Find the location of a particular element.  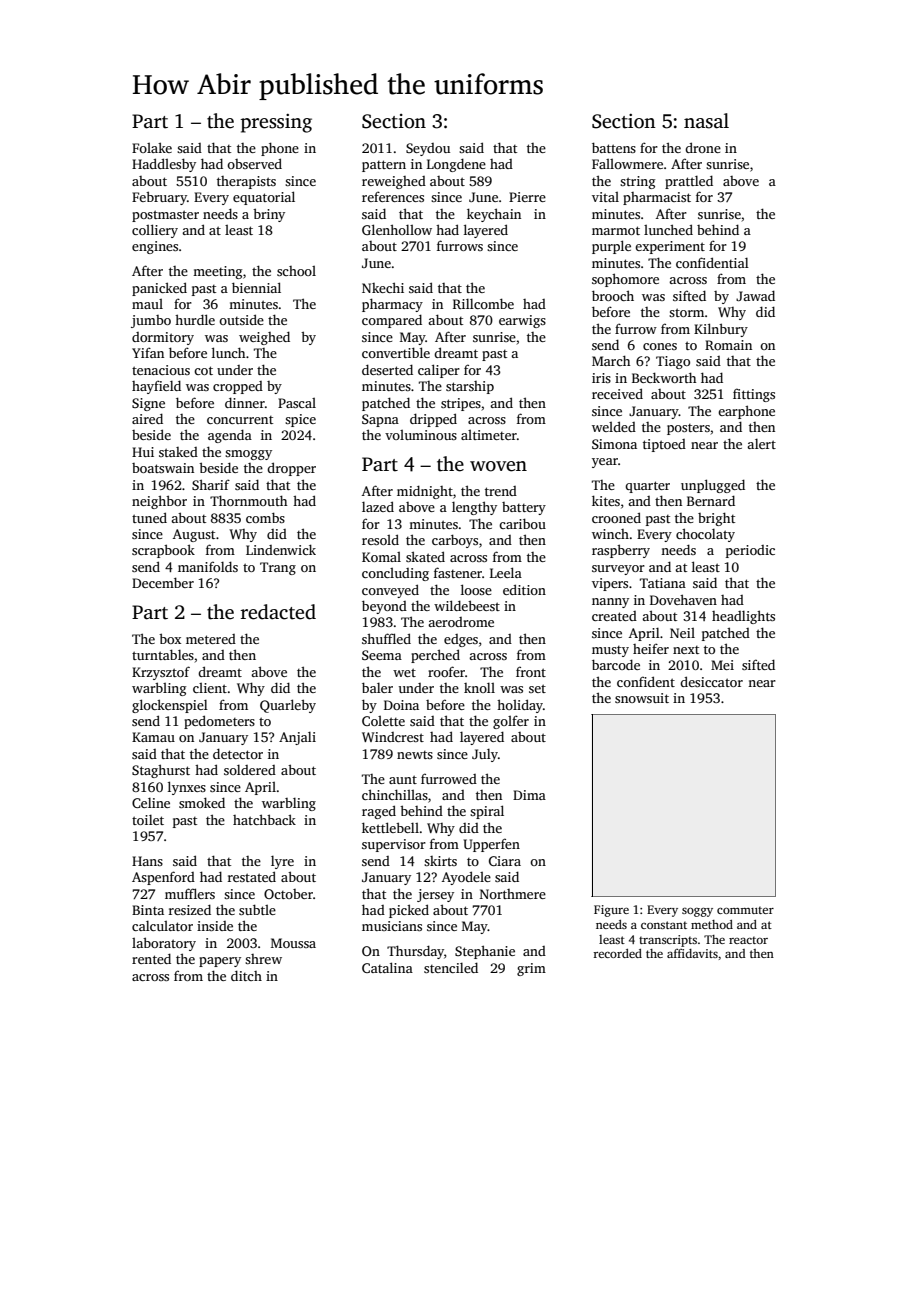

drone is located at coordinates (703, 147).
